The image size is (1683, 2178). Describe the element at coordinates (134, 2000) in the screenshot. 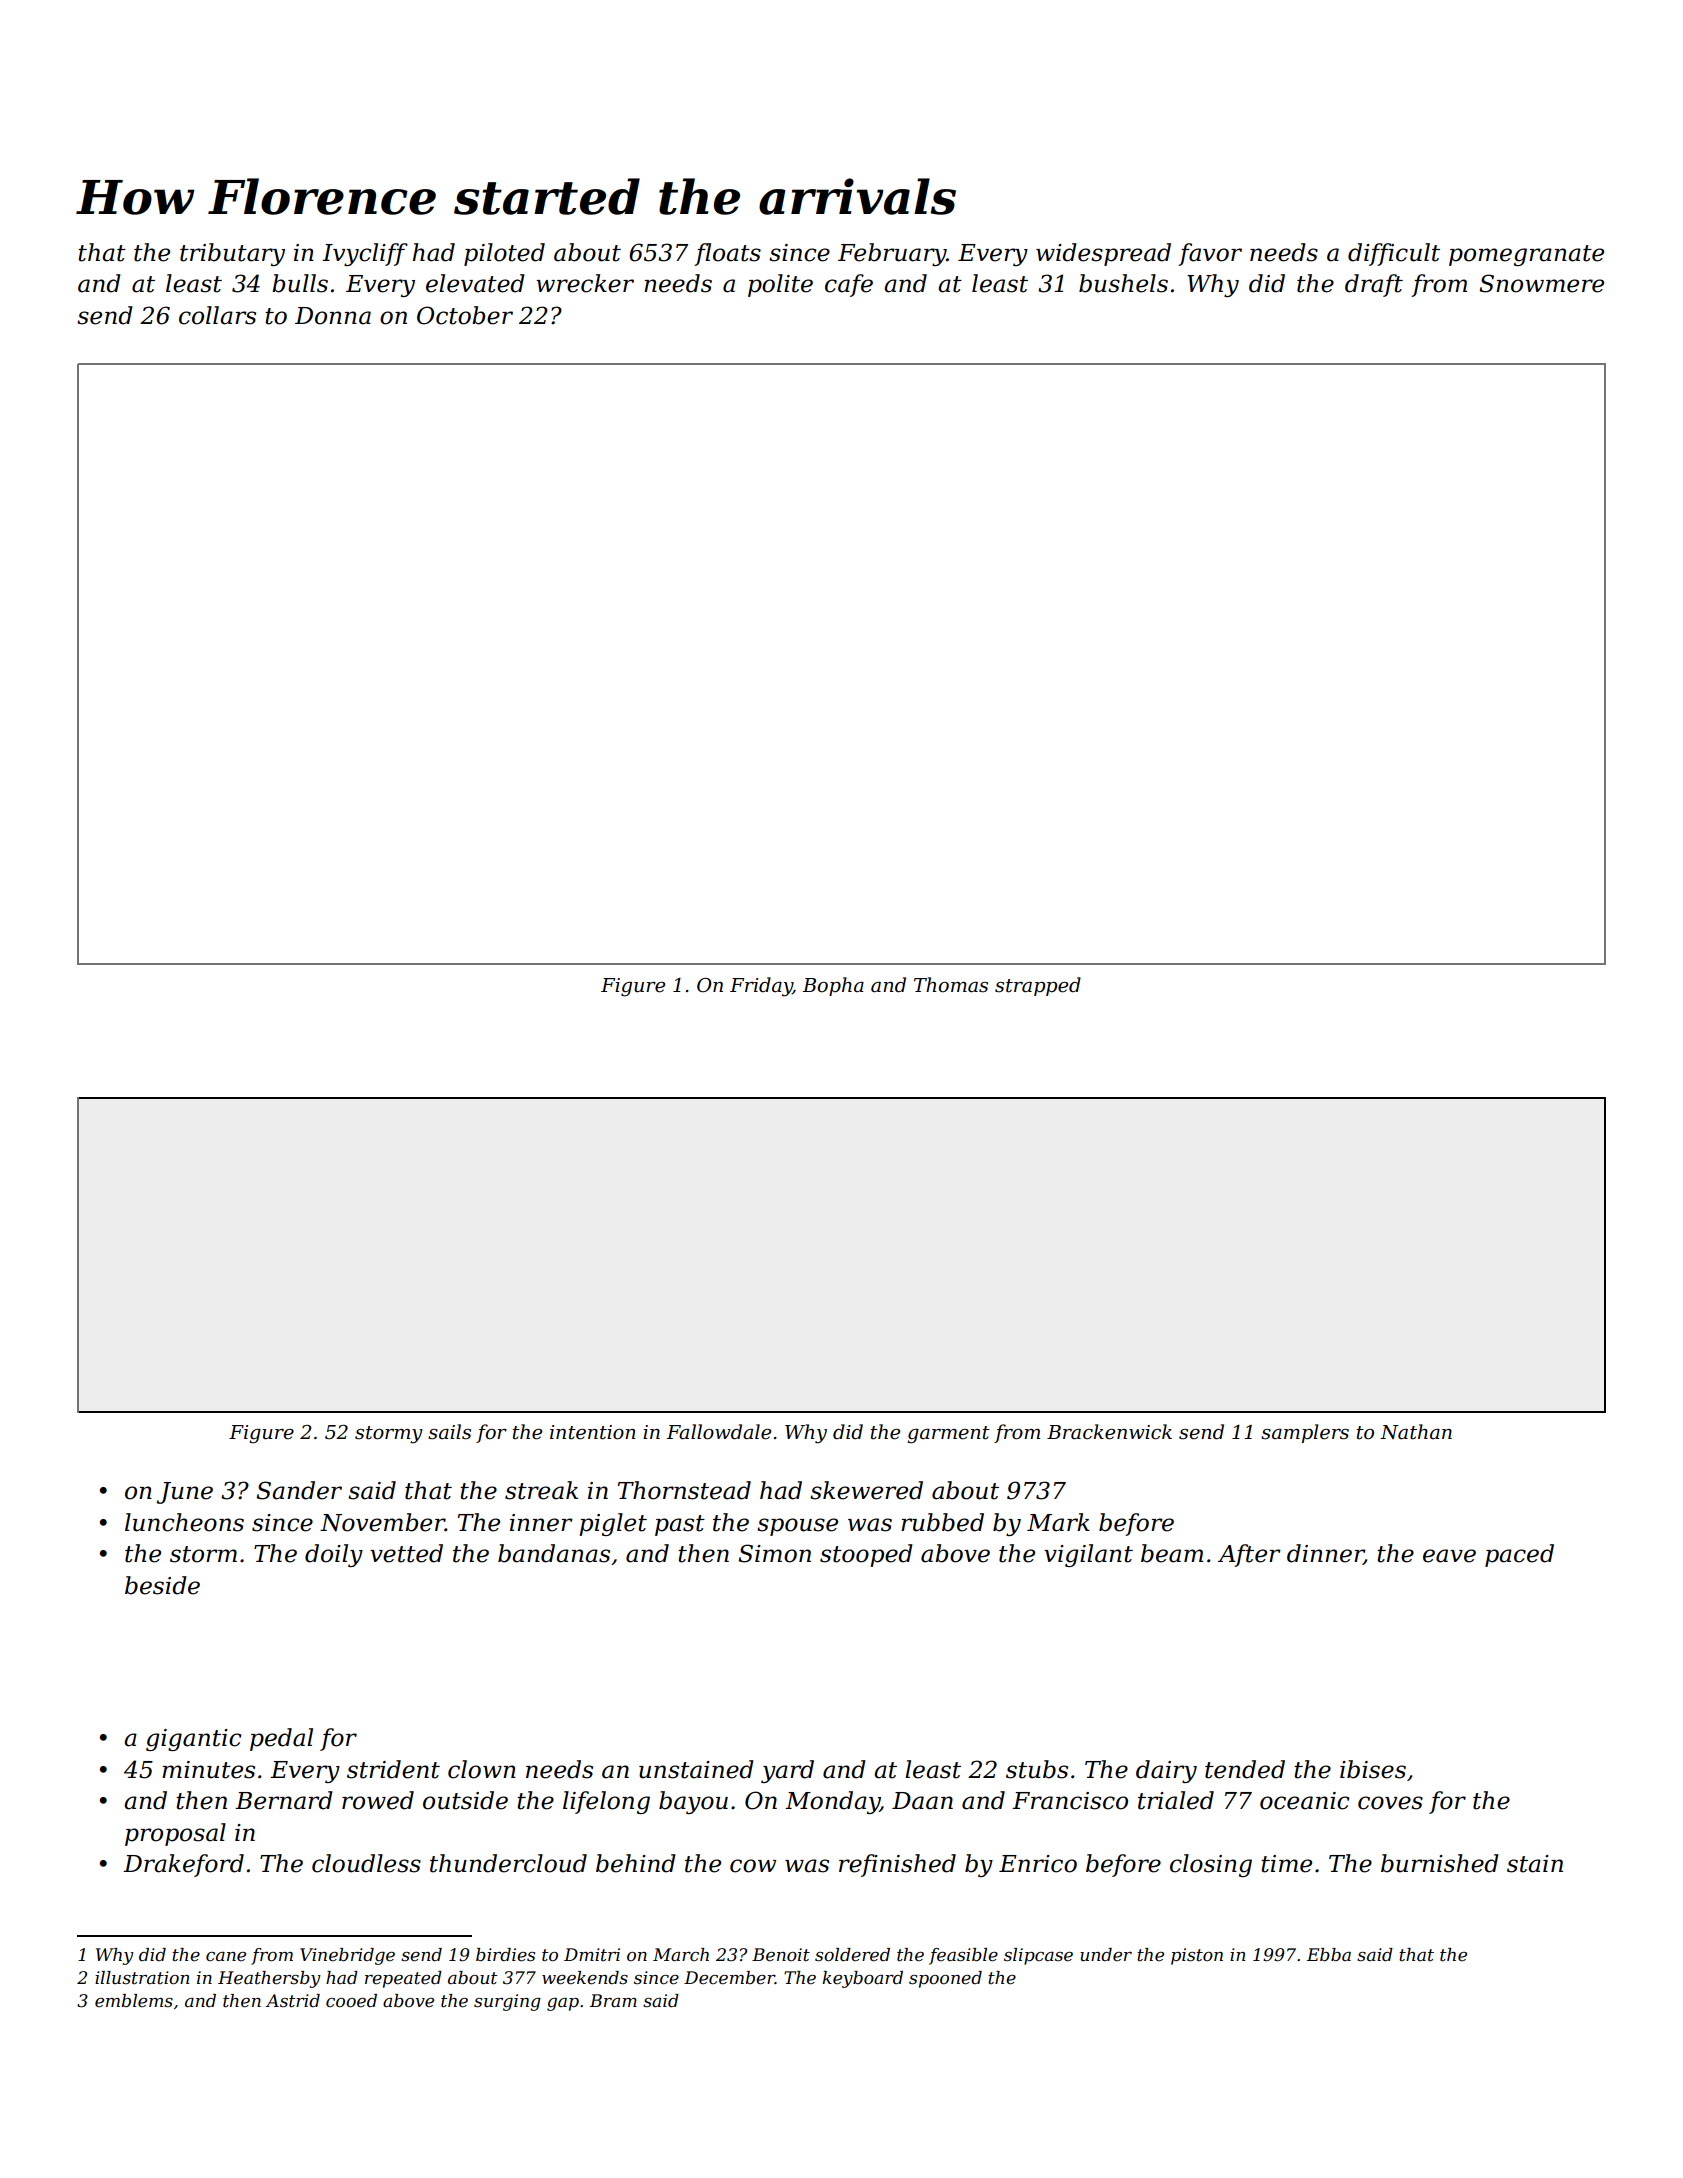

I see `emblems` at that location.
